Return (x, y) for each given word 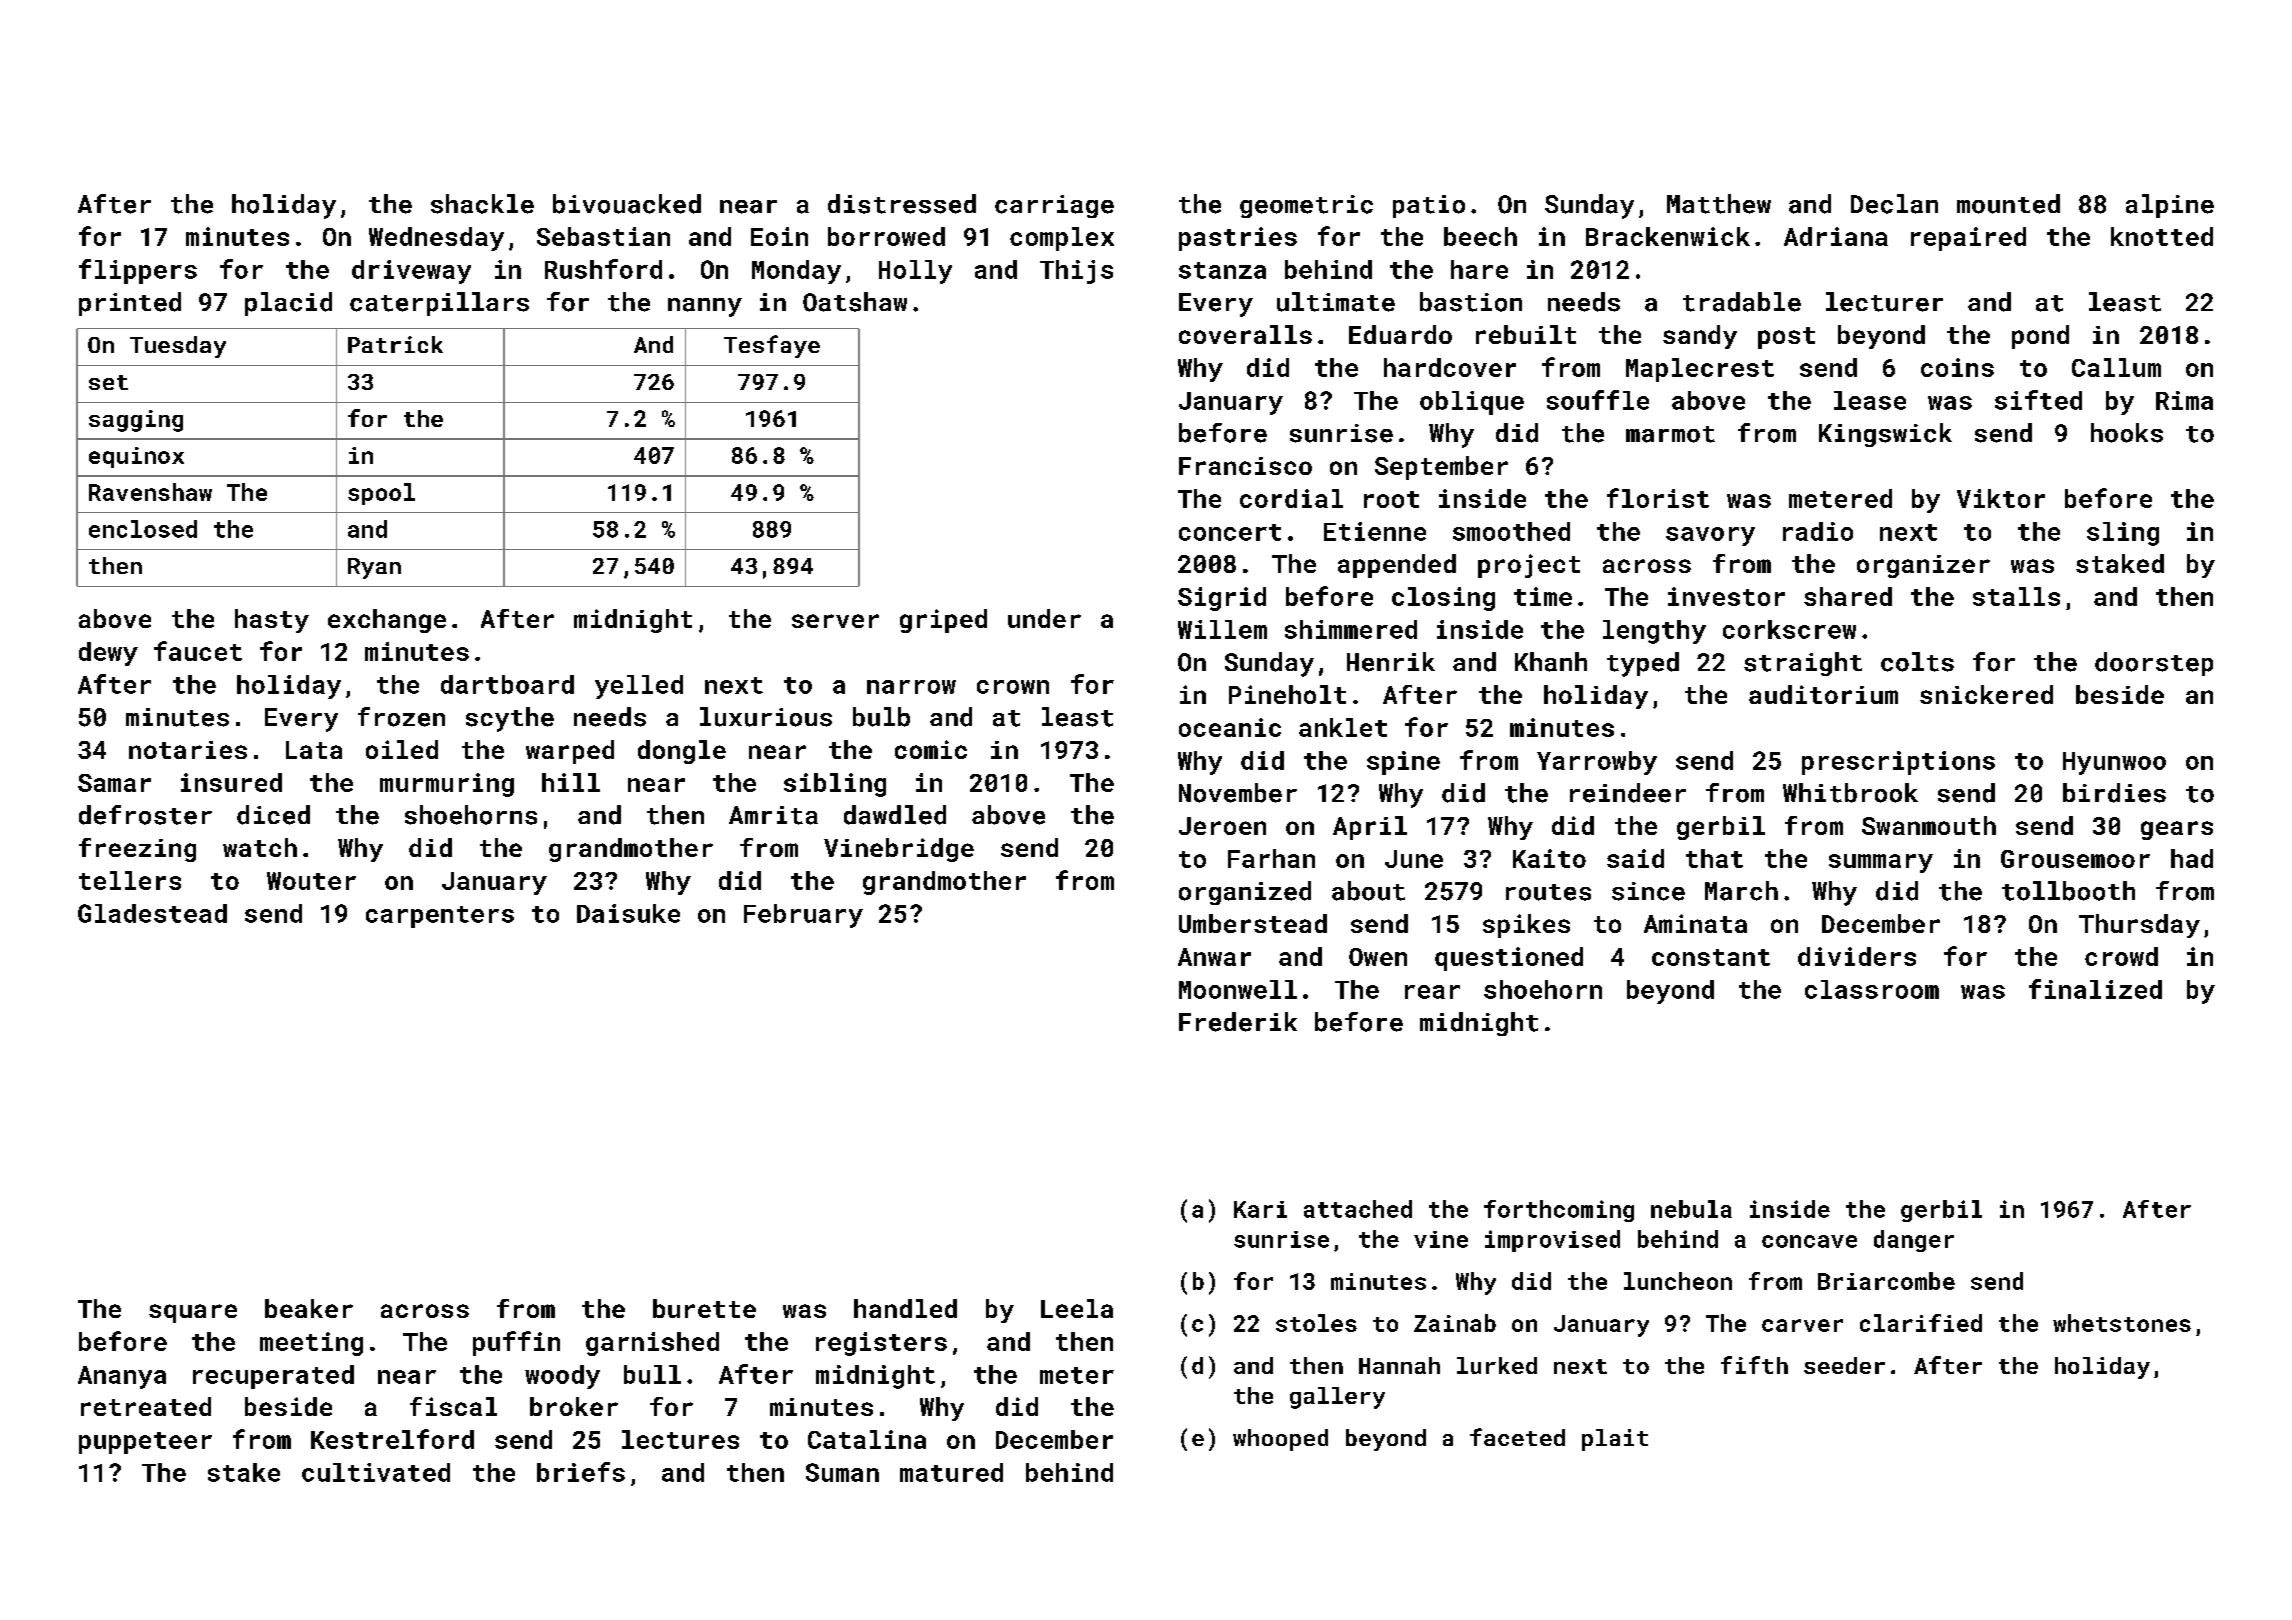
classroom (1872, 989)
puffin (516, 1343)
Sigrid (1222, 599)
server (835, 621)
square (193, 1313)
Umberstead (1253, 923)
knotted (2162, 236)
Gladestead (152, 913)
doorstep (2154, 664)
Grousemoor (2075, 859)
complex (1062, 239)
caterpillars (439, 304)
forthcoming (1559, 1211)
